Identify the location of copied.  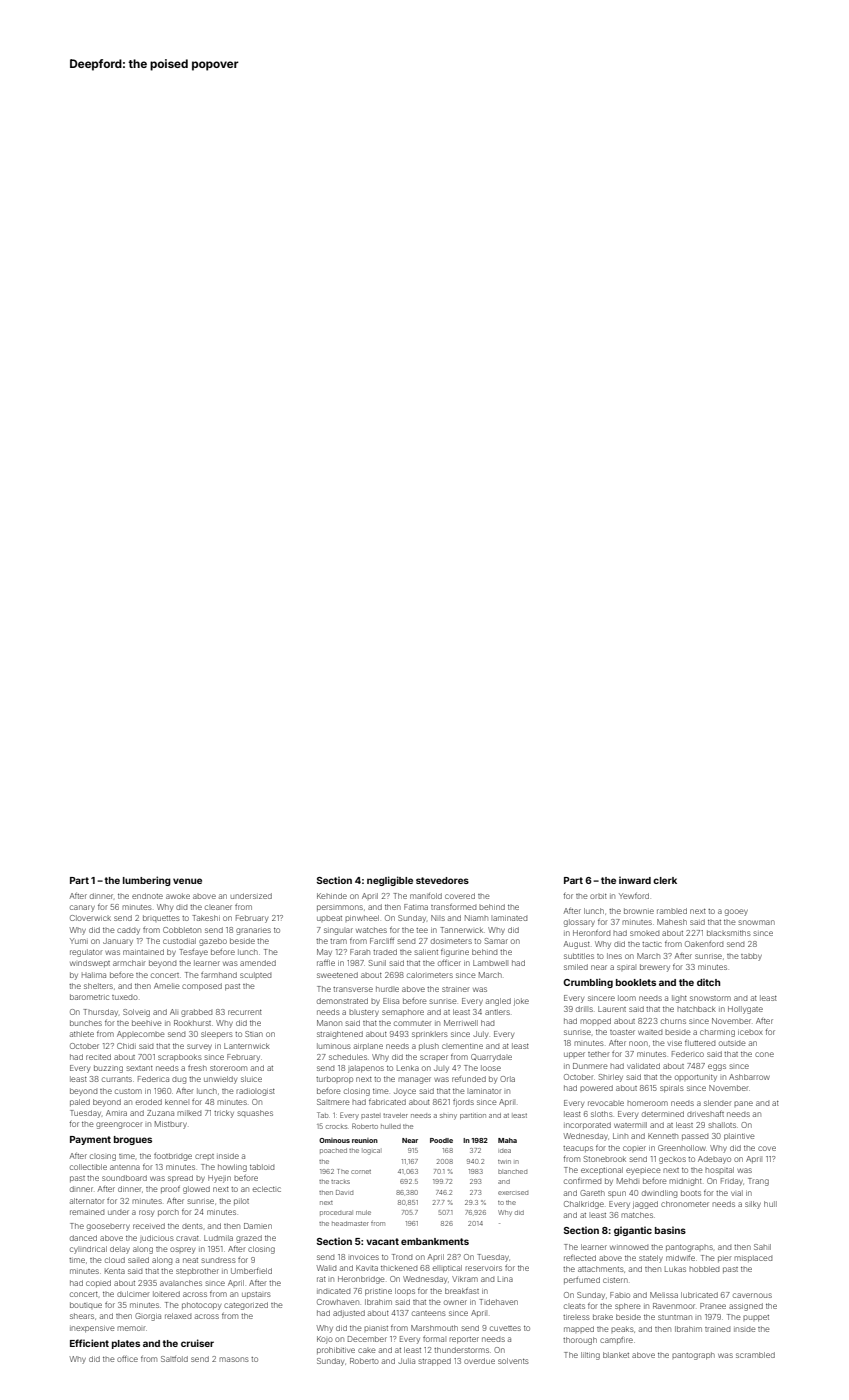
(98, 1283).
